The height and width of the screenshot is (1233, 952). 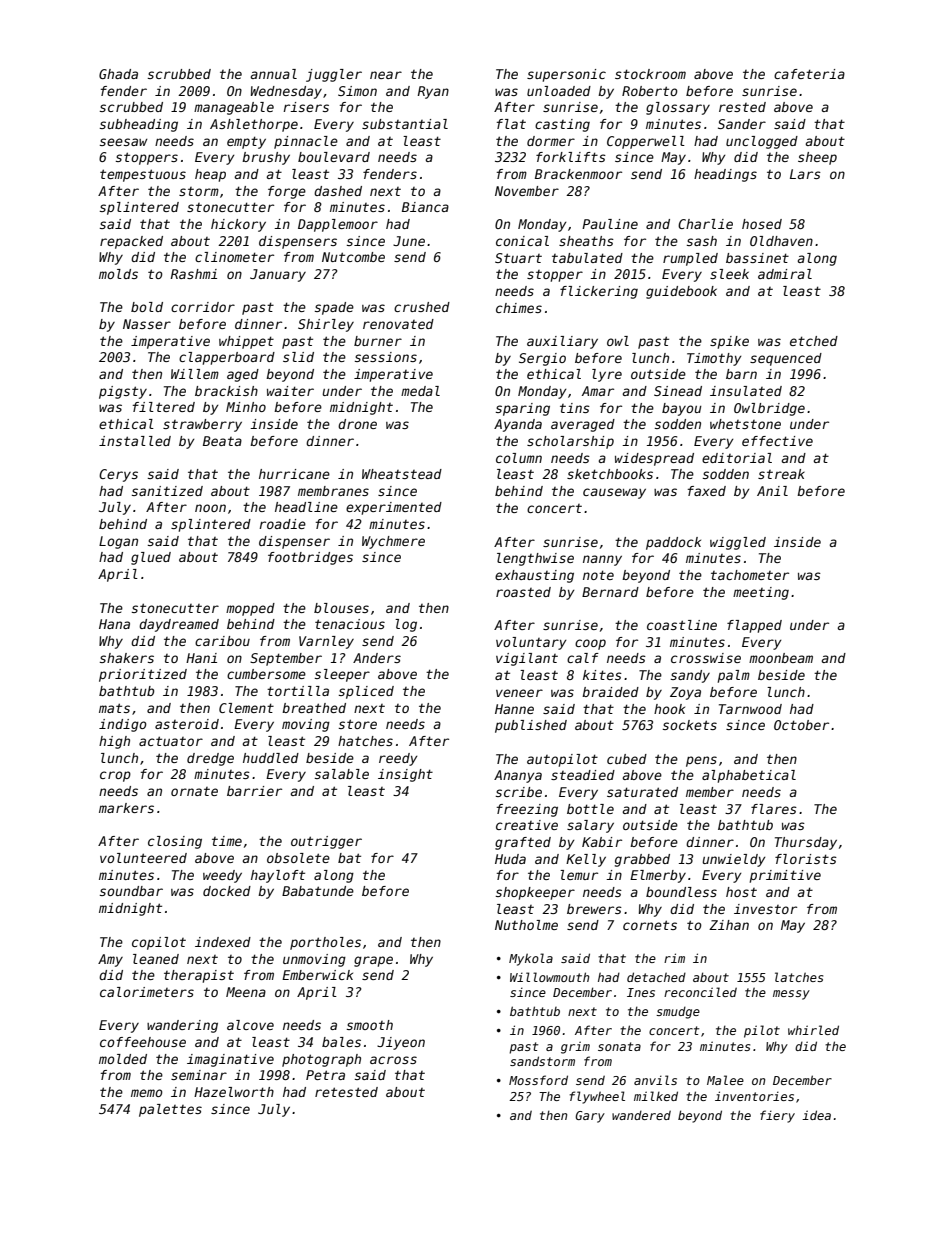 I want to click on Nutcombe, so click(x=353, y=257).
